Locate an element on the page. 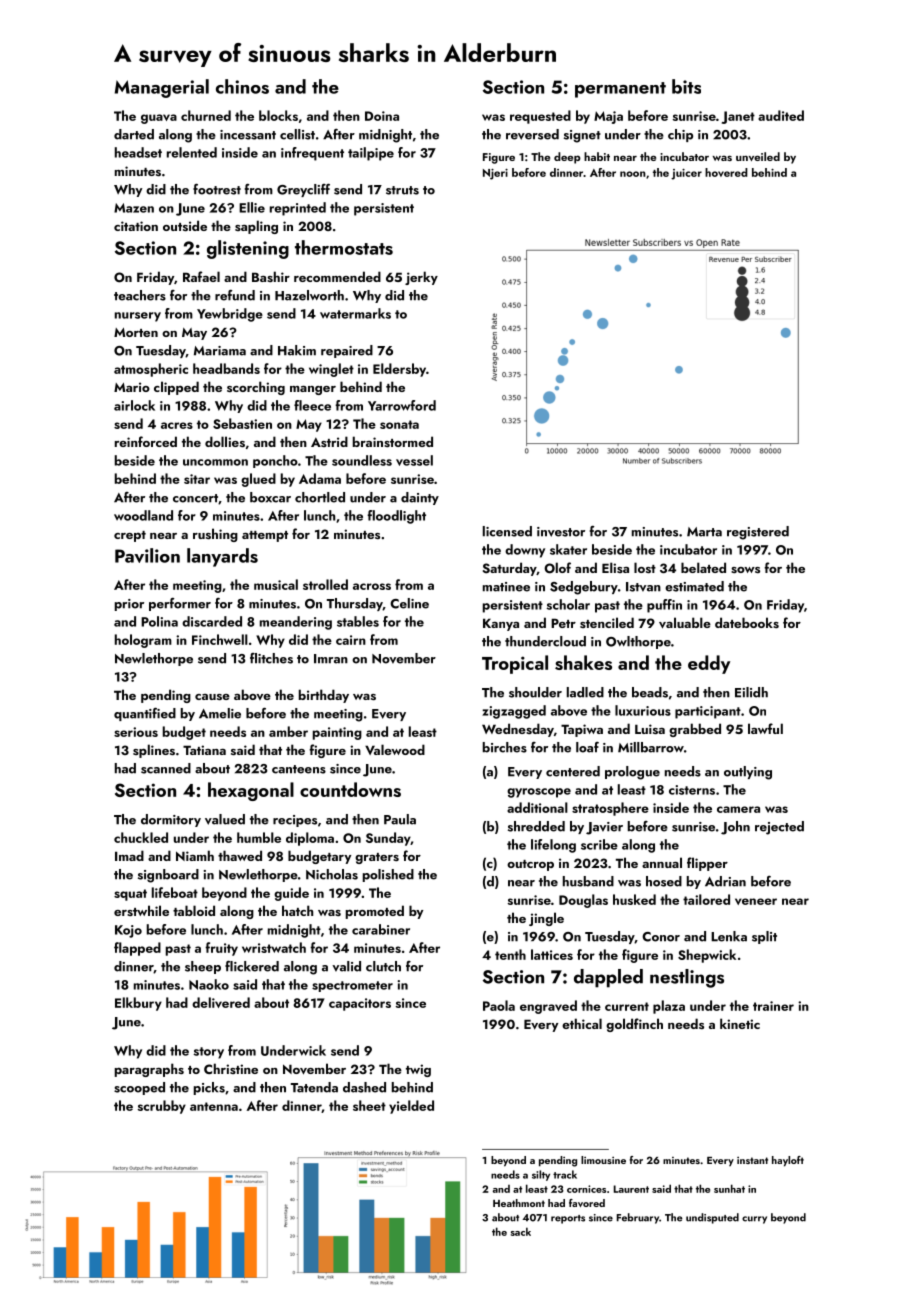 The height and width of the document is (1308, 924). chinos is located at coordinates (242, 86).
